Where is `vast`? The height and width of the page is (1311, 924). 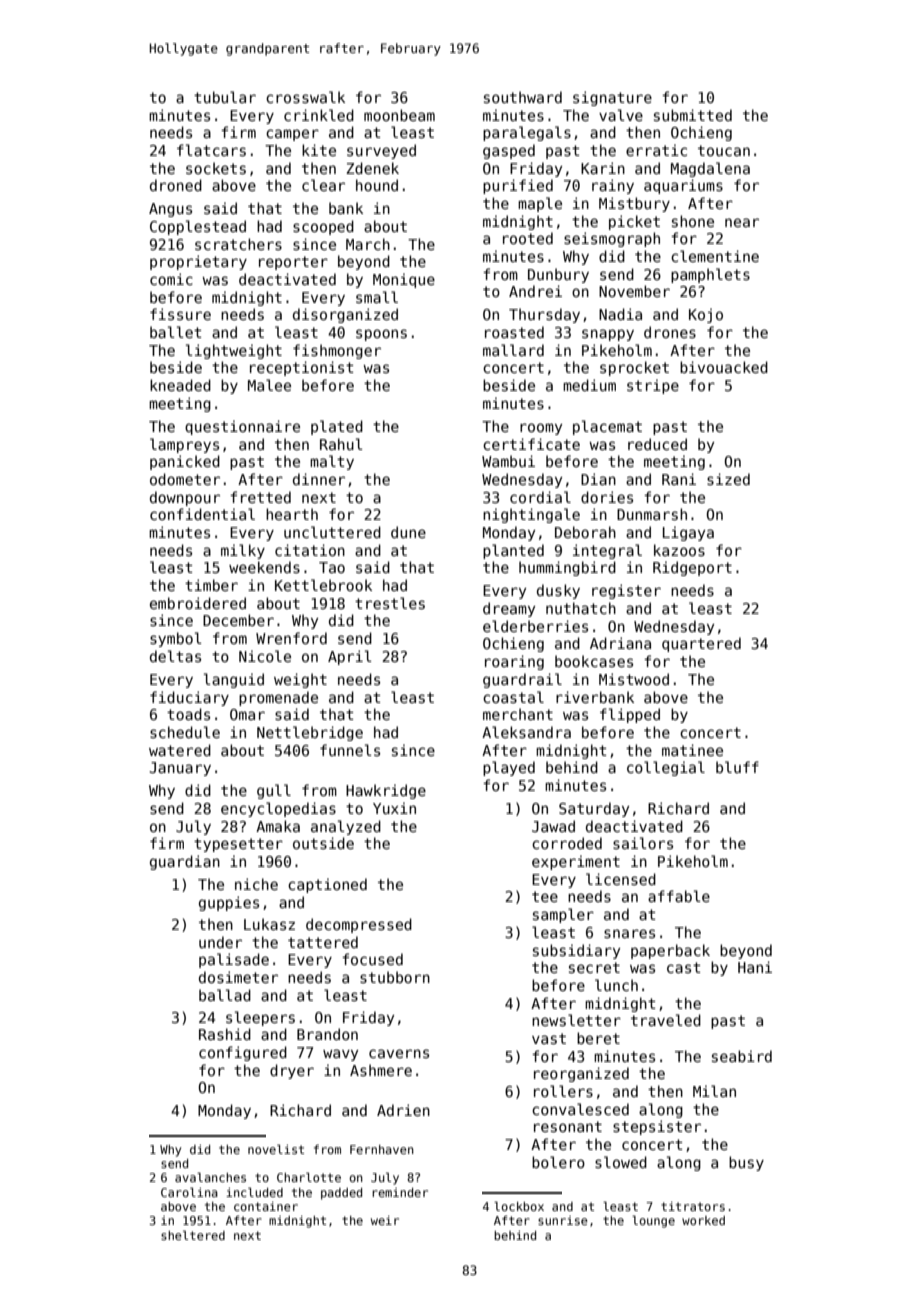 vast is located at coordinates (549, 1038).
